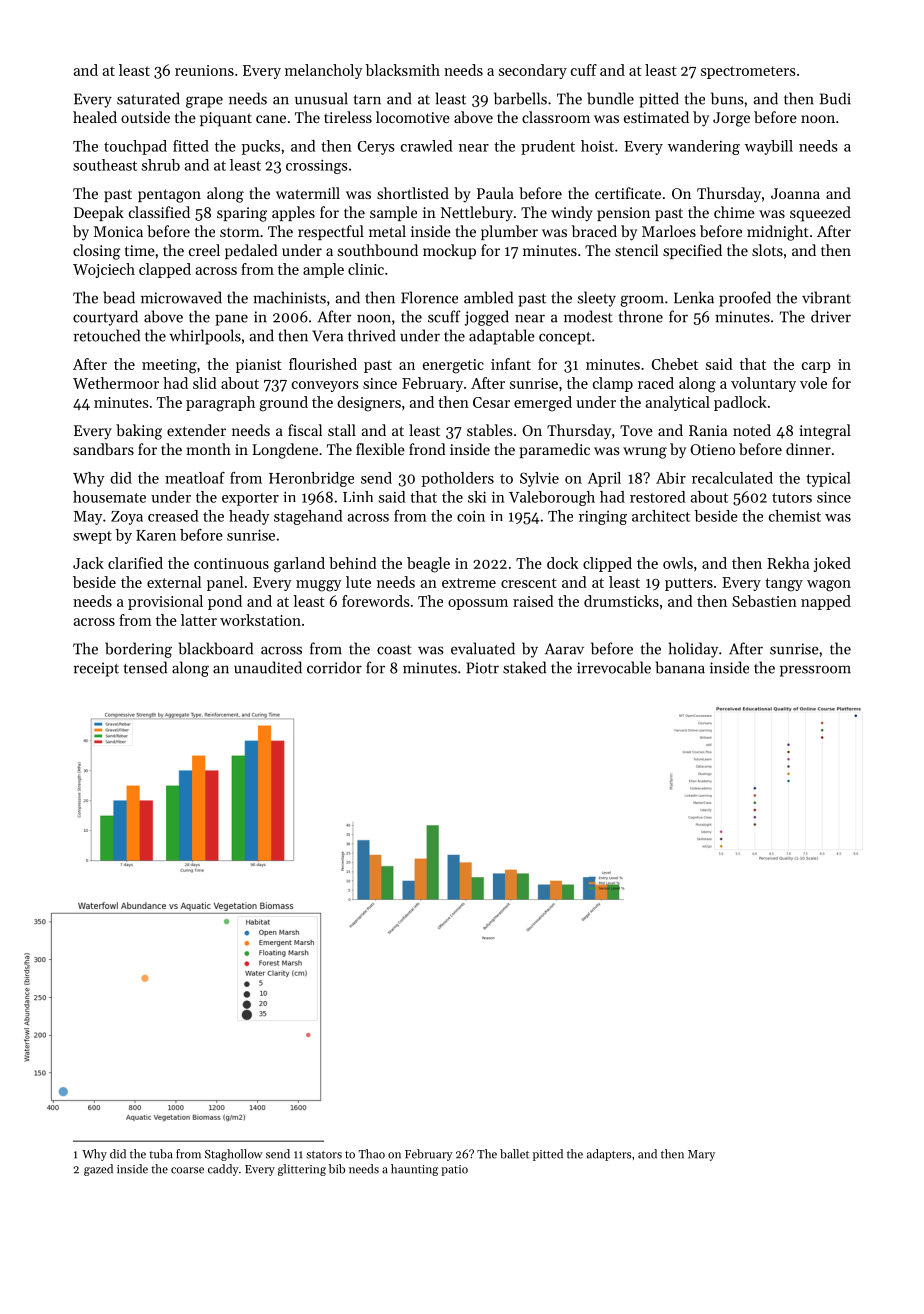  Describe the element at coordinates (769, 147) in the screenshot. I see `waybill` at that location.
